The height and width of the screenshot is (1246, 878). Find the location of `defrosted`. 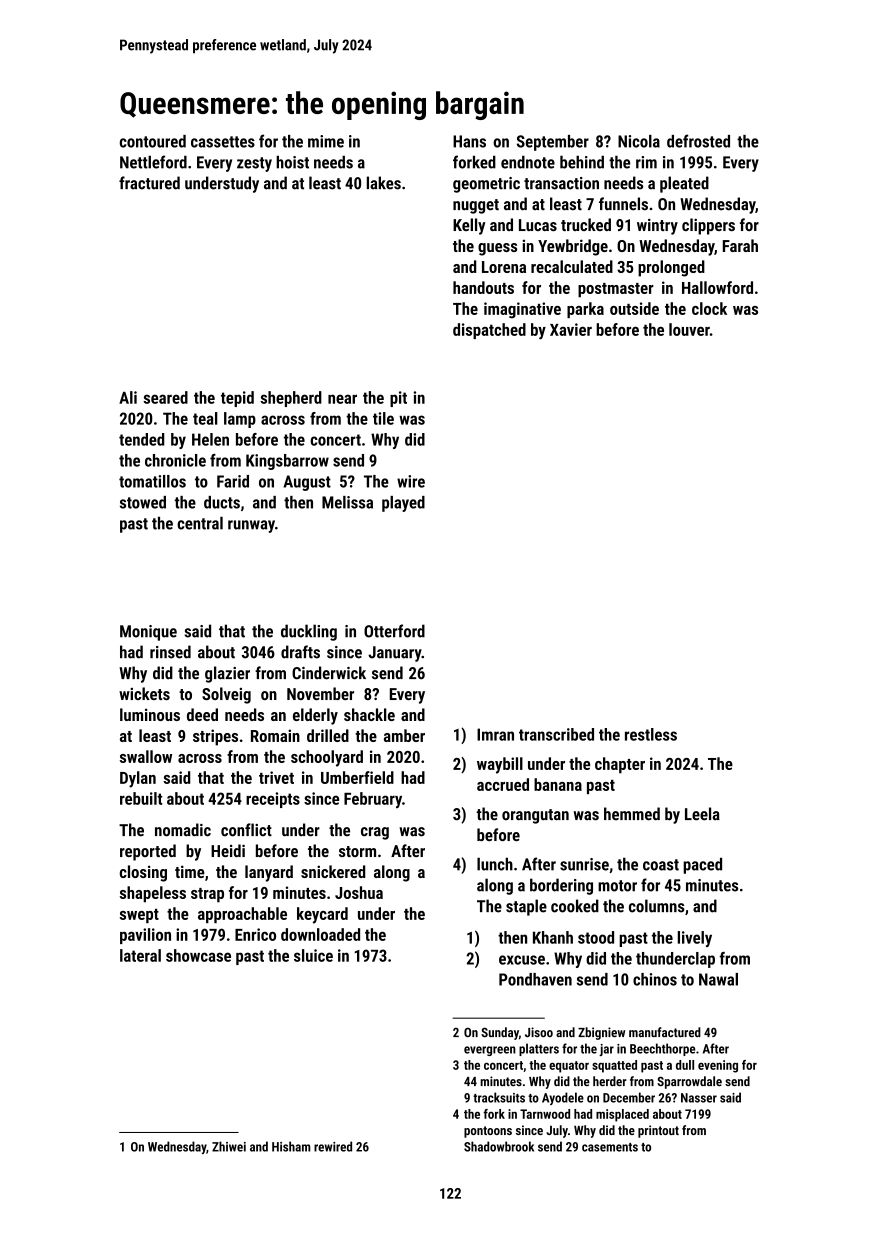

defrosted is located at coordinates (698, 141).
